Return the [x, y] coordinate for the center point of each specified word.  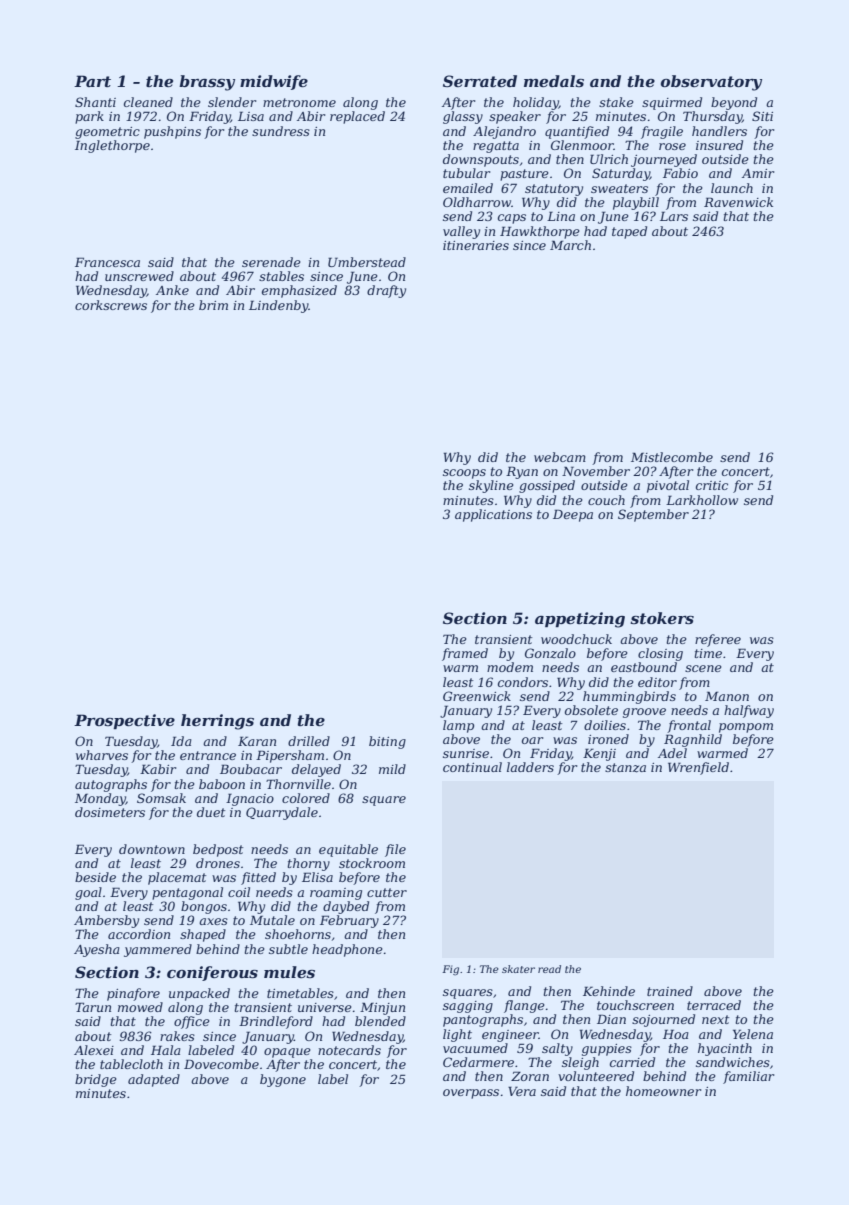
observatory [711, 83]
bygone [283, 1080]
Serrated [480, 81]
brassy [207, 83]
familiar [748, 1077]
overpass [471, 1094]
